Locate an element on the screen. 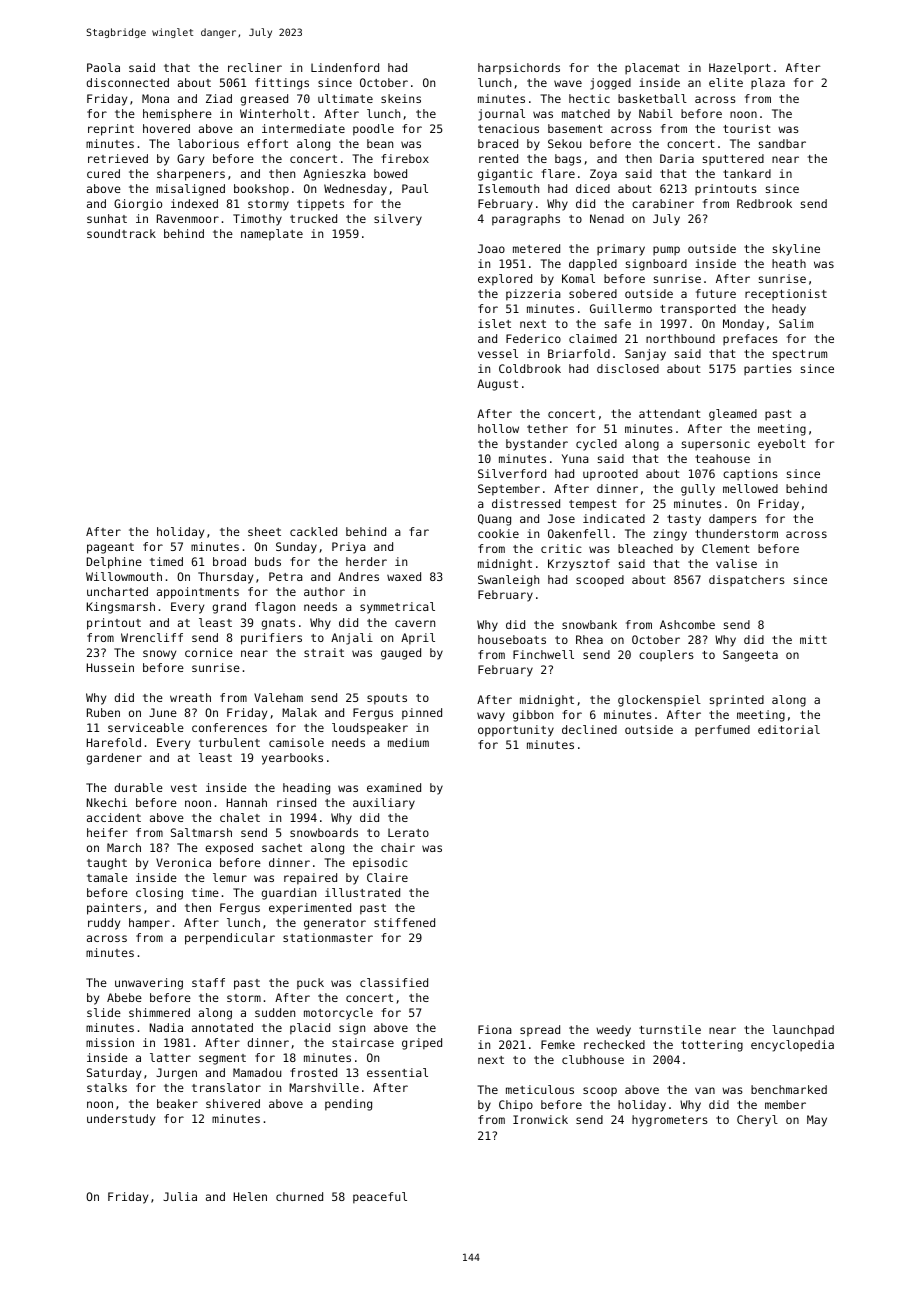  gleamed is located at coordinates (733, 415).
